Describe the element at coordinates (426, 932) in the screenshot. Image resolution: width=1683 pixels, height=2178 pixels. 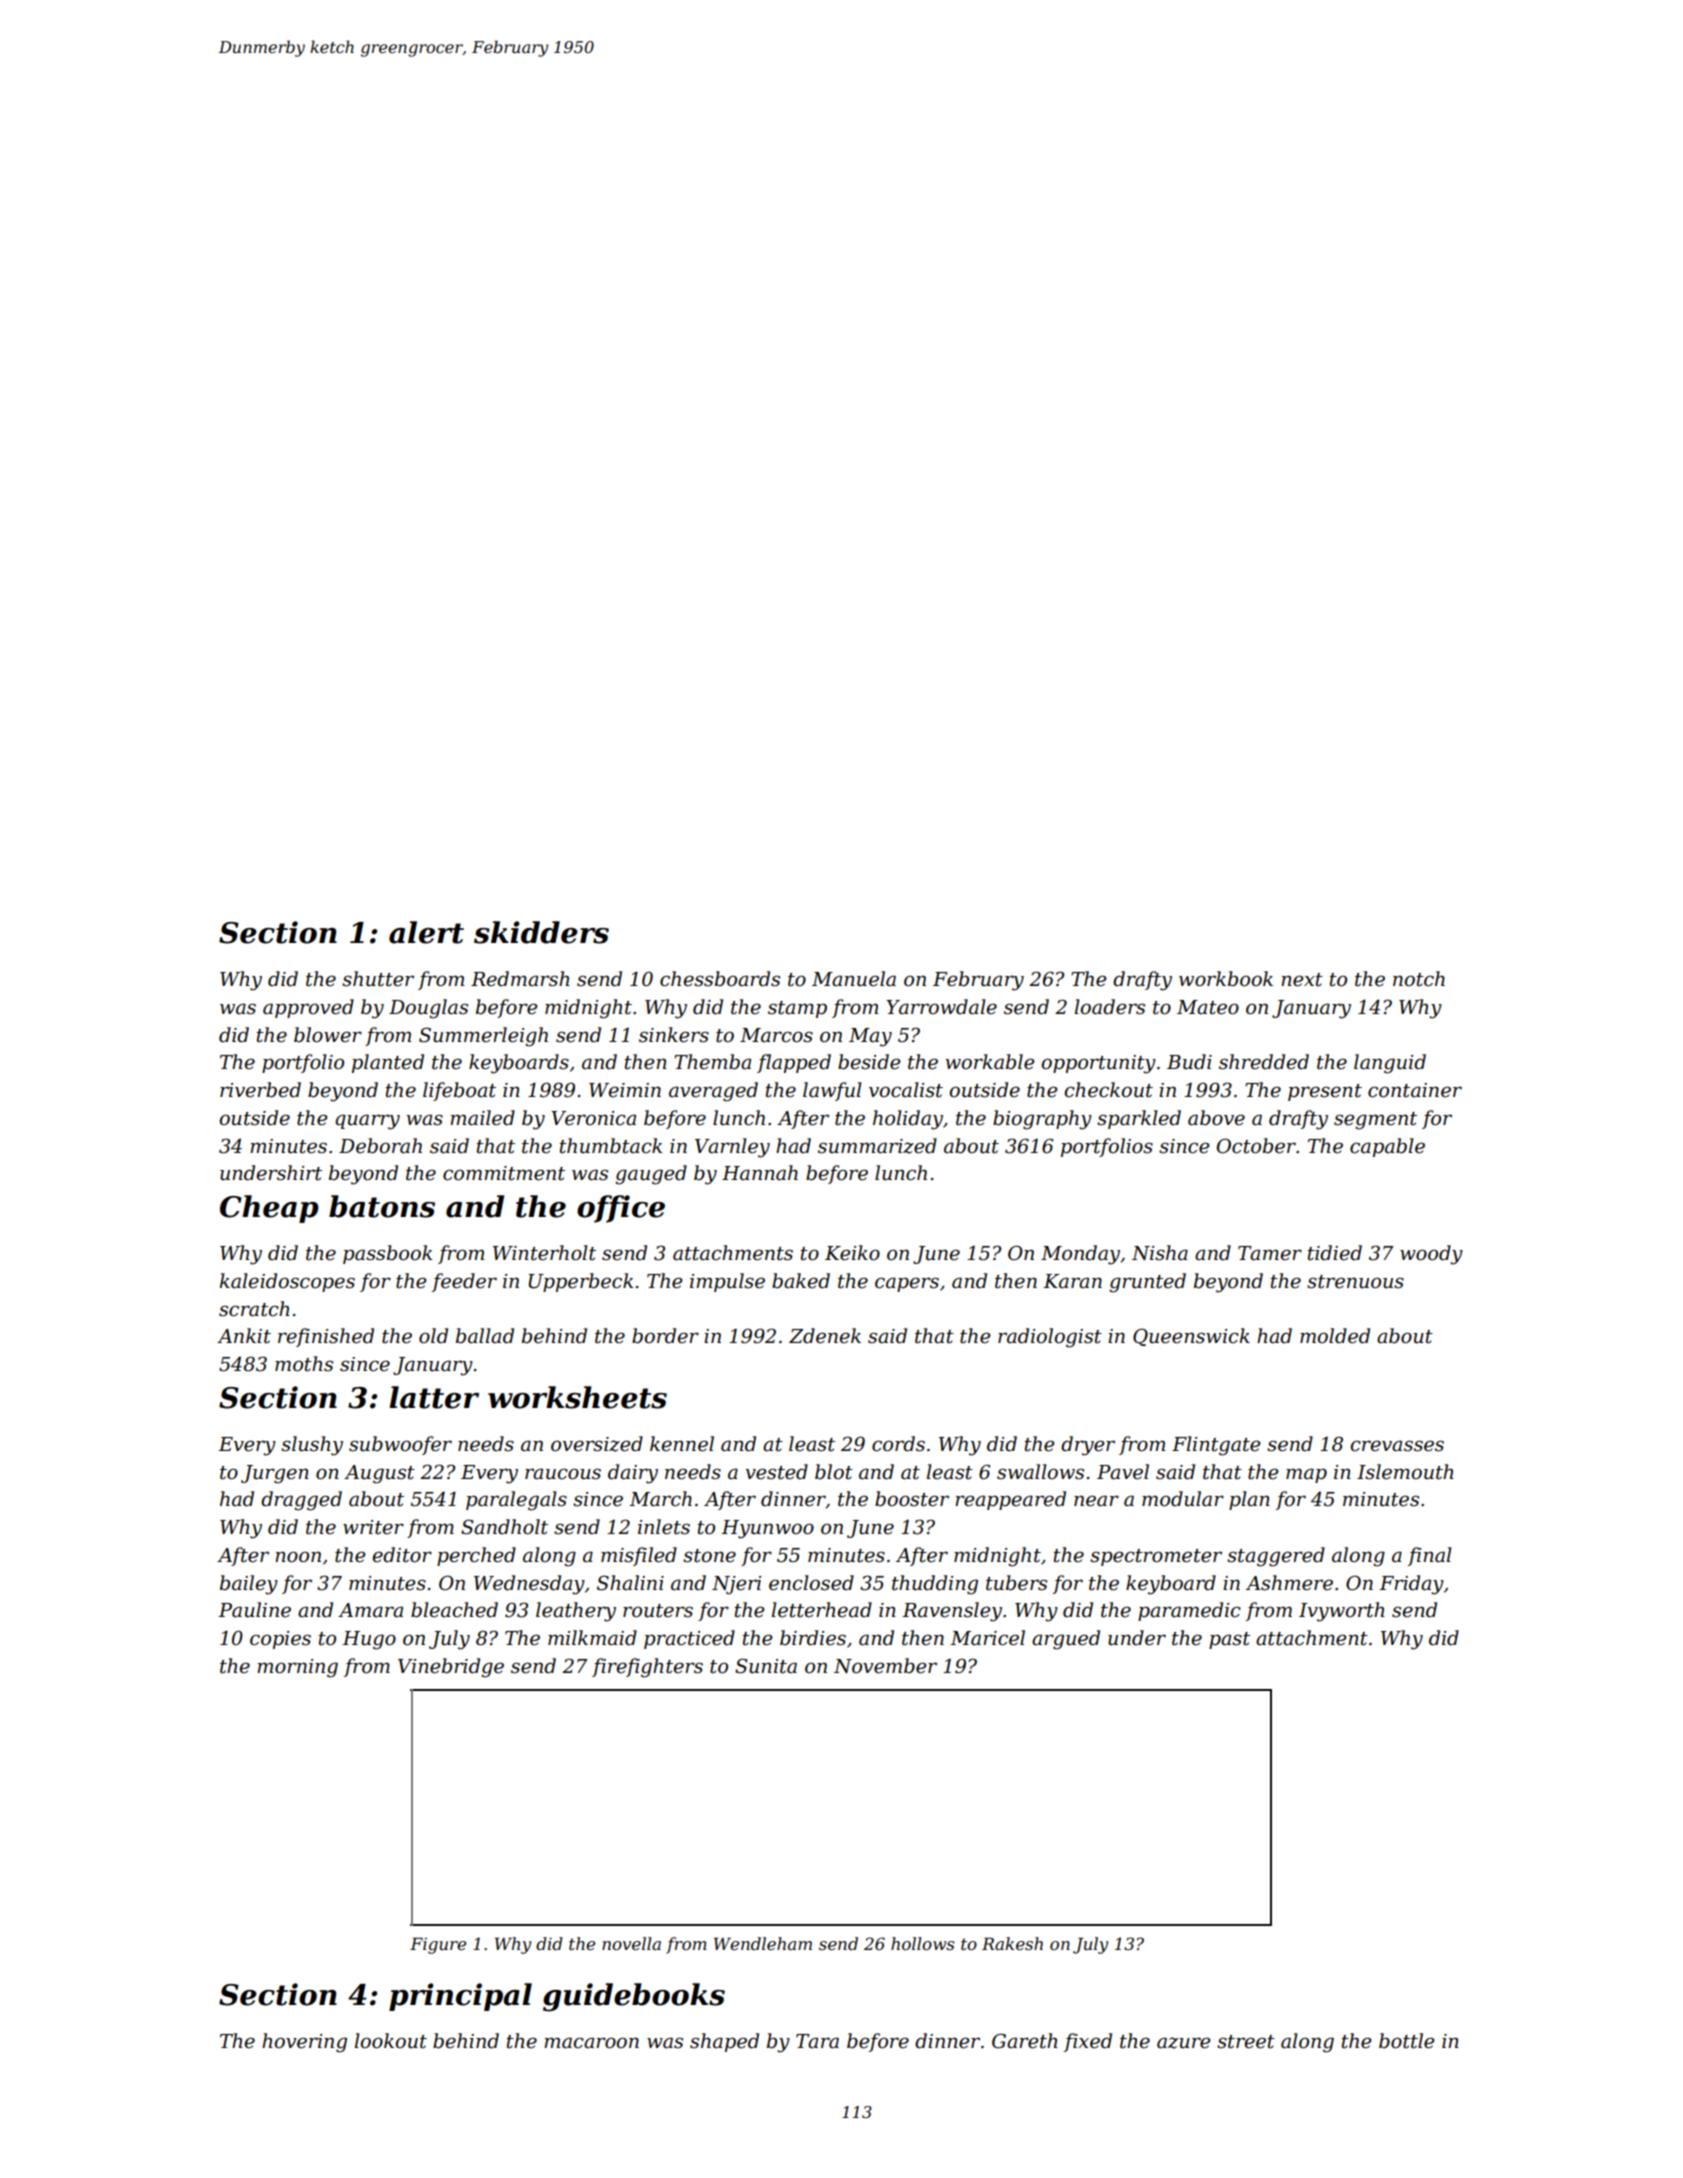
I see `alert` at that location.
